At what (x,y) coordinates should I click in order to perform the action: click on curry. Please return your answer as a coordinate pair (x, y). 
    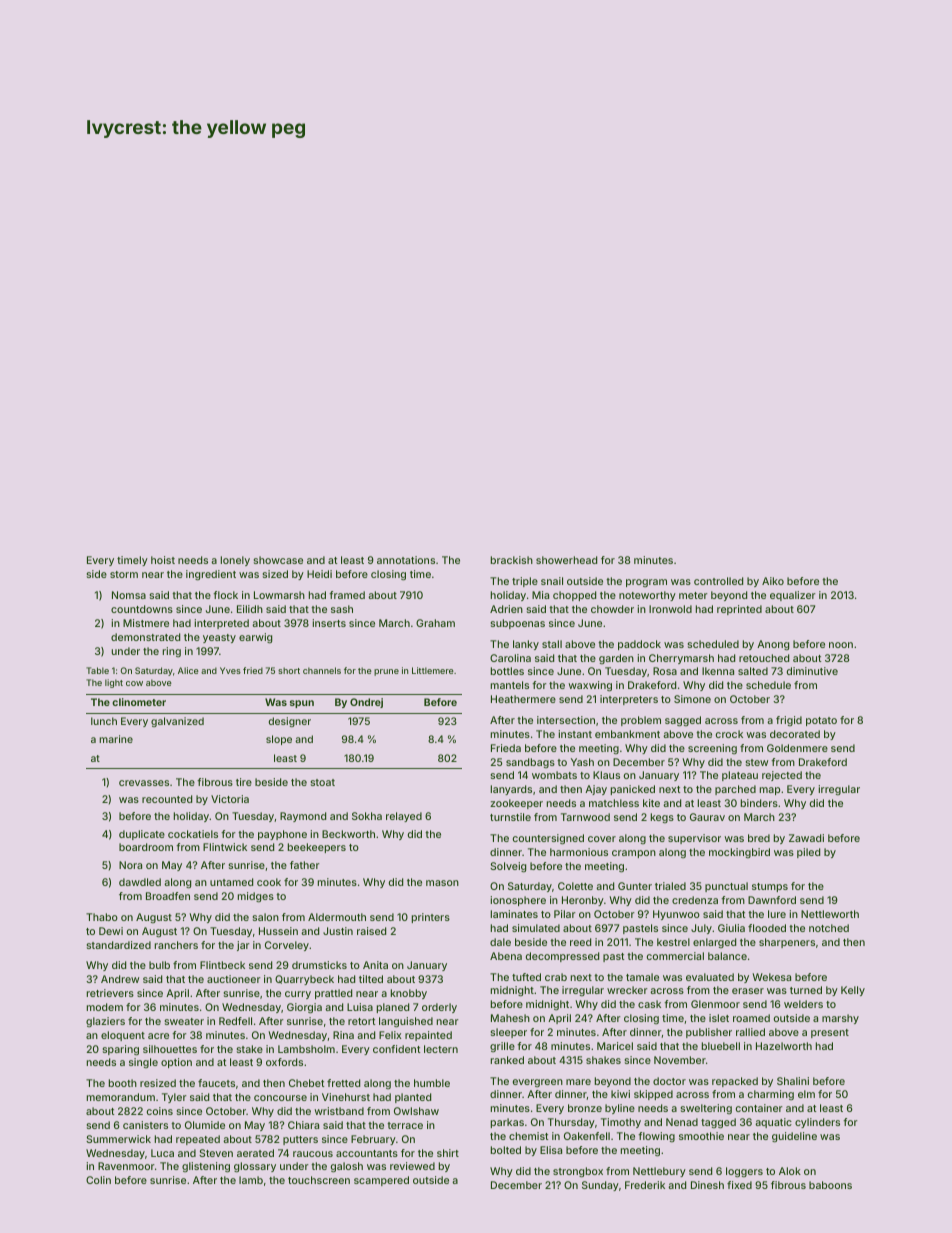
    Looking at the image, I should click on (298, 995).
